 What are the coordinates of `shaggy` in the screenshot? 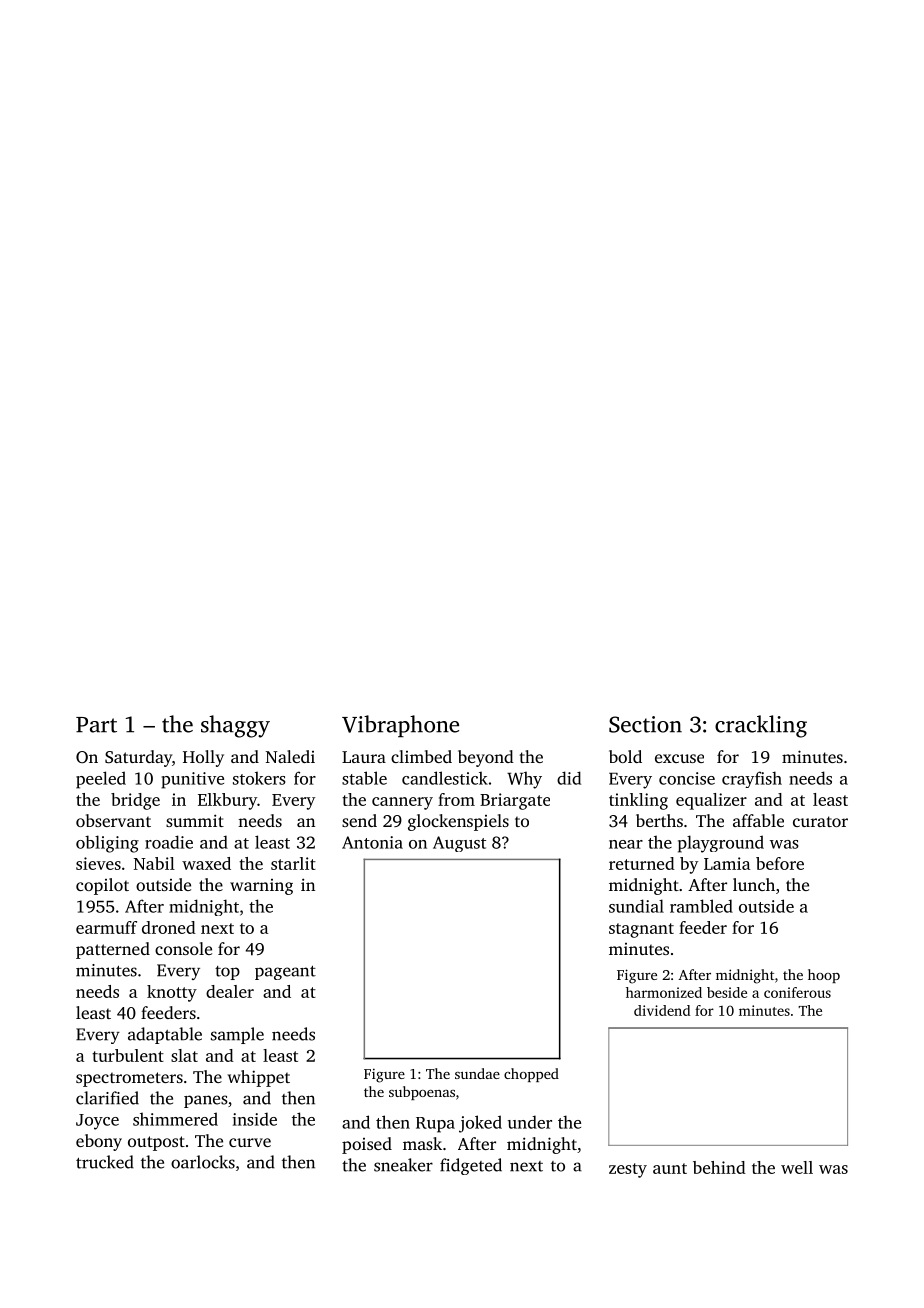 It's located at (235, 726).
